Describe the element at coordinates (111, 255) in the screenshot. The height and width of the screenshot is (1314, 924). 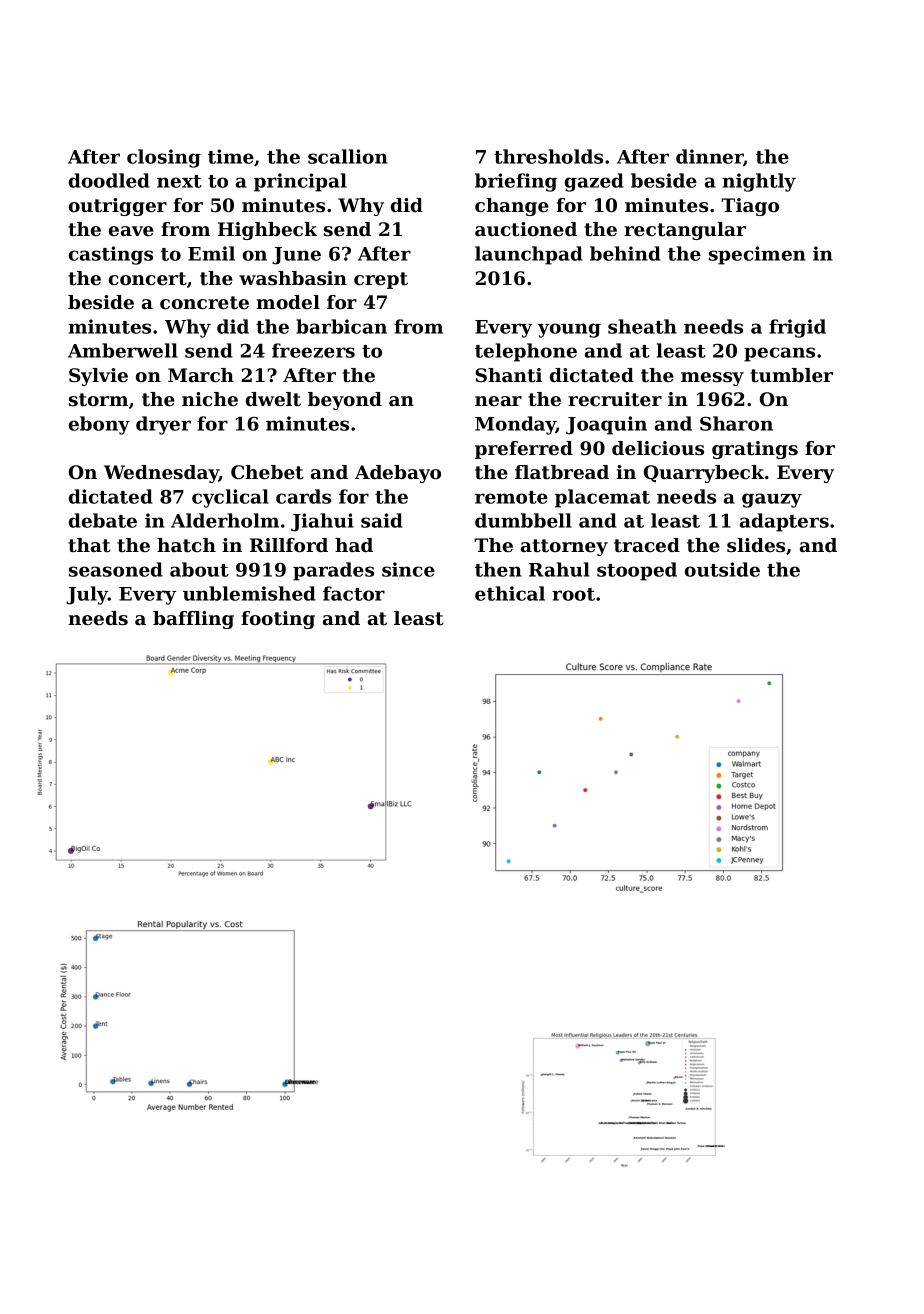
I see `castings` at that location.
